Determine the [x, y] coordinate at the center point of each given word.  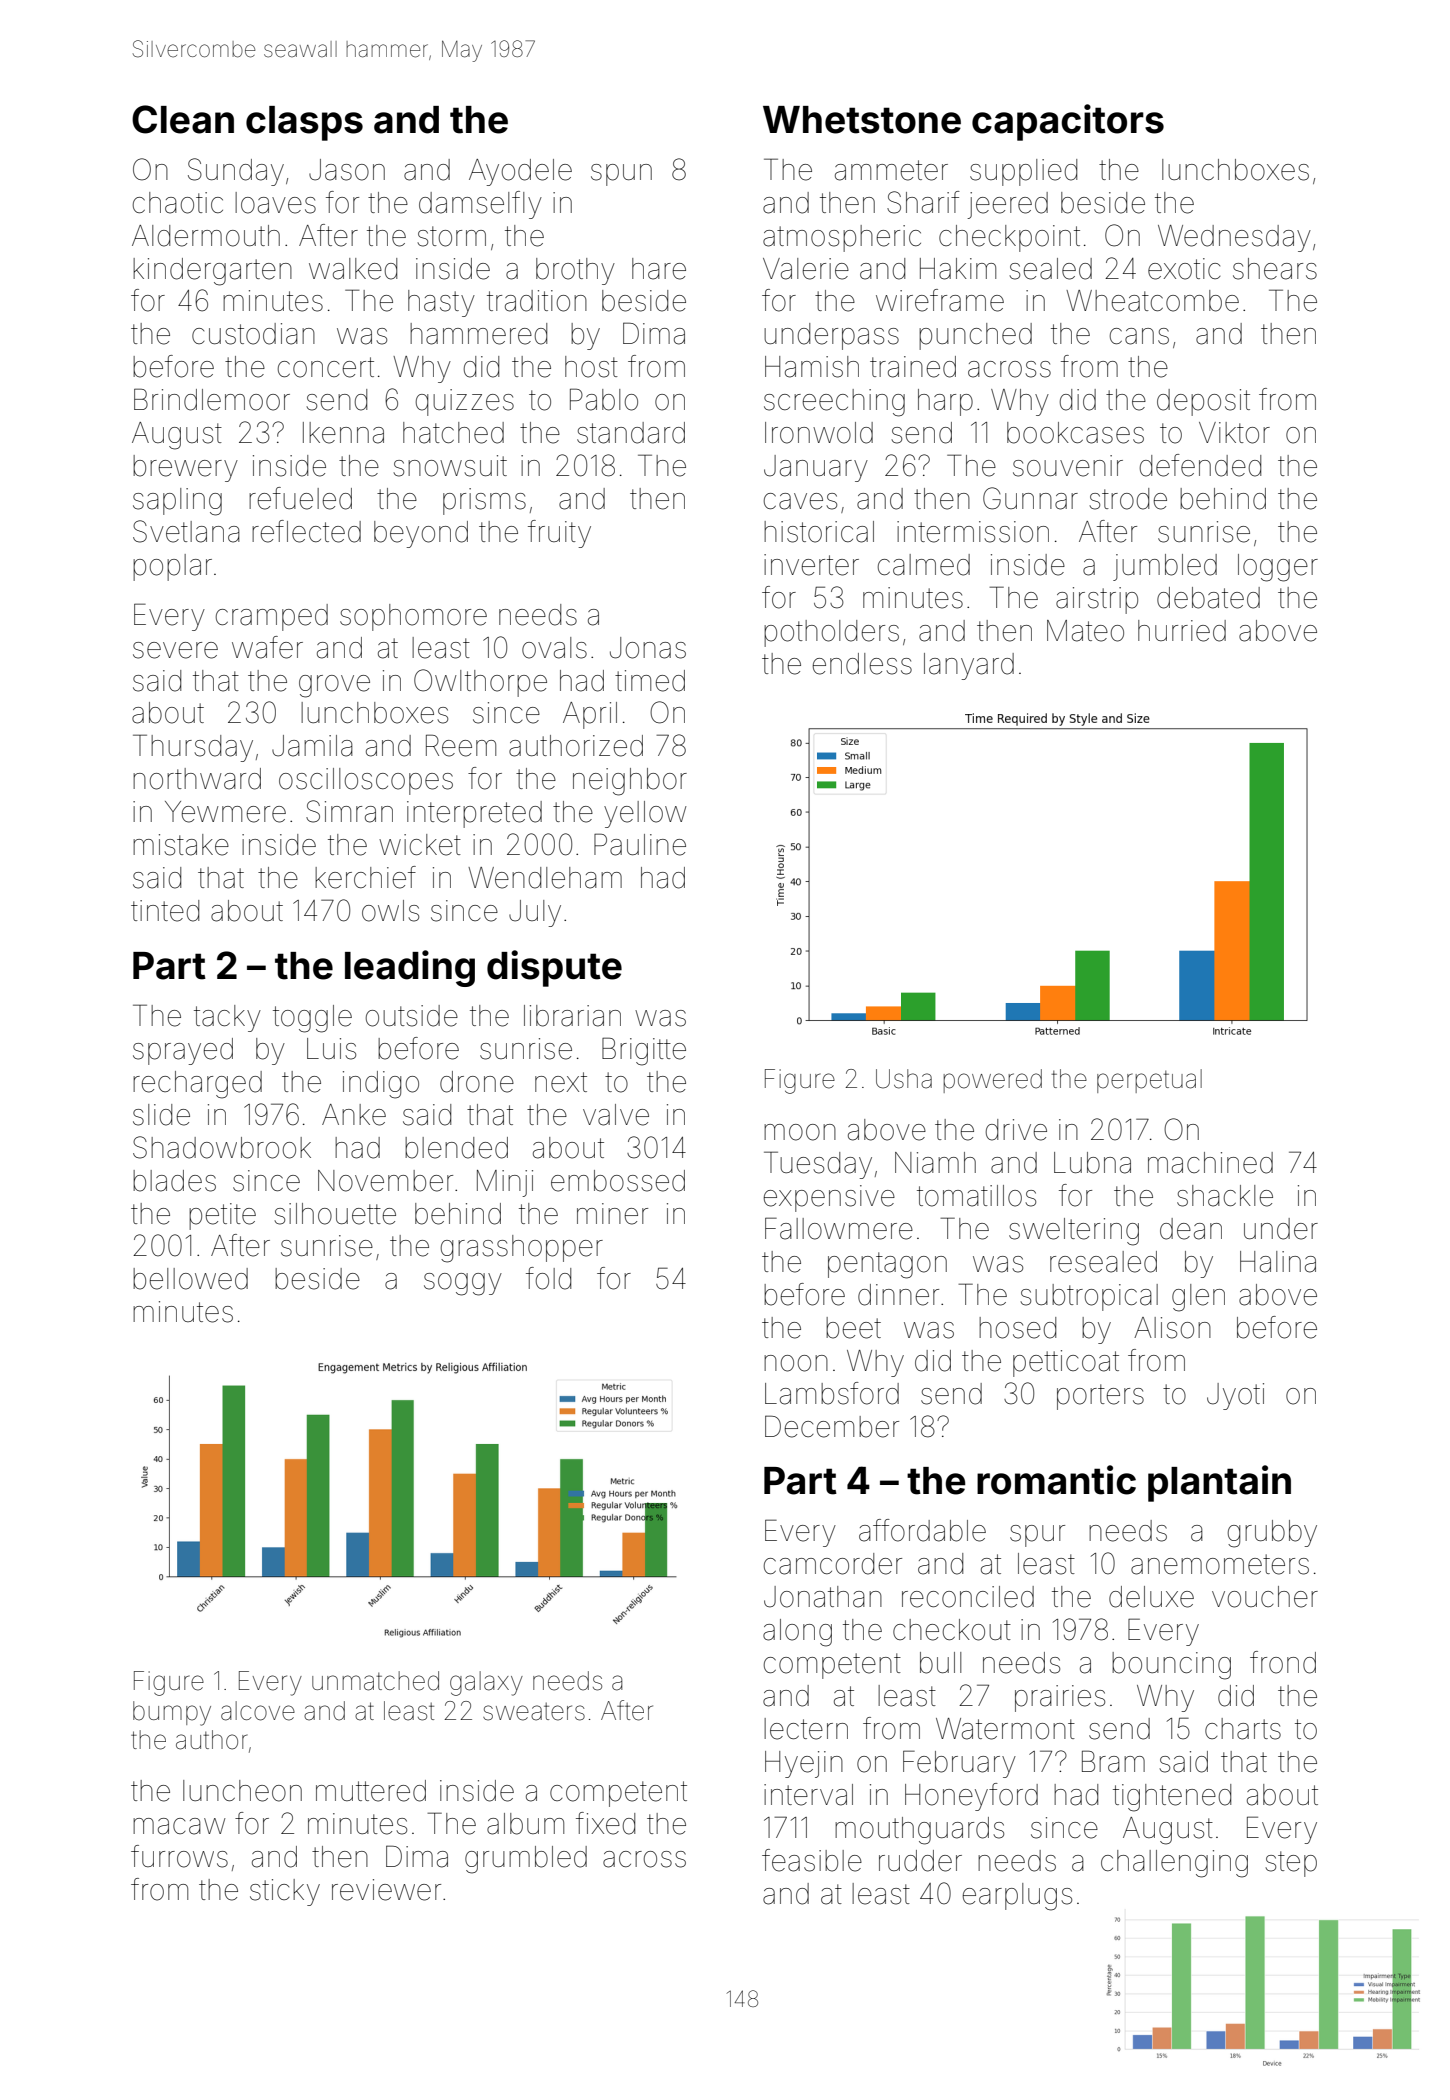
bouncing [1171, 1666]
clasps [304, 123]
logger [1278, 568]
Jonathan [823, 1597]
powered [992, 1081]
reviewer [386, 1890]
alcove [258, 1711]
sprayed [183, 1051]
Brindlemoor [212, 399]
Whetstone [862, 120]
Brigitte [644, 1051]
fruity [559, 534]
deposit [1203, 402]
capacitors [1068, 122]
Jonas [648, 648]
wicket [420, 845]
